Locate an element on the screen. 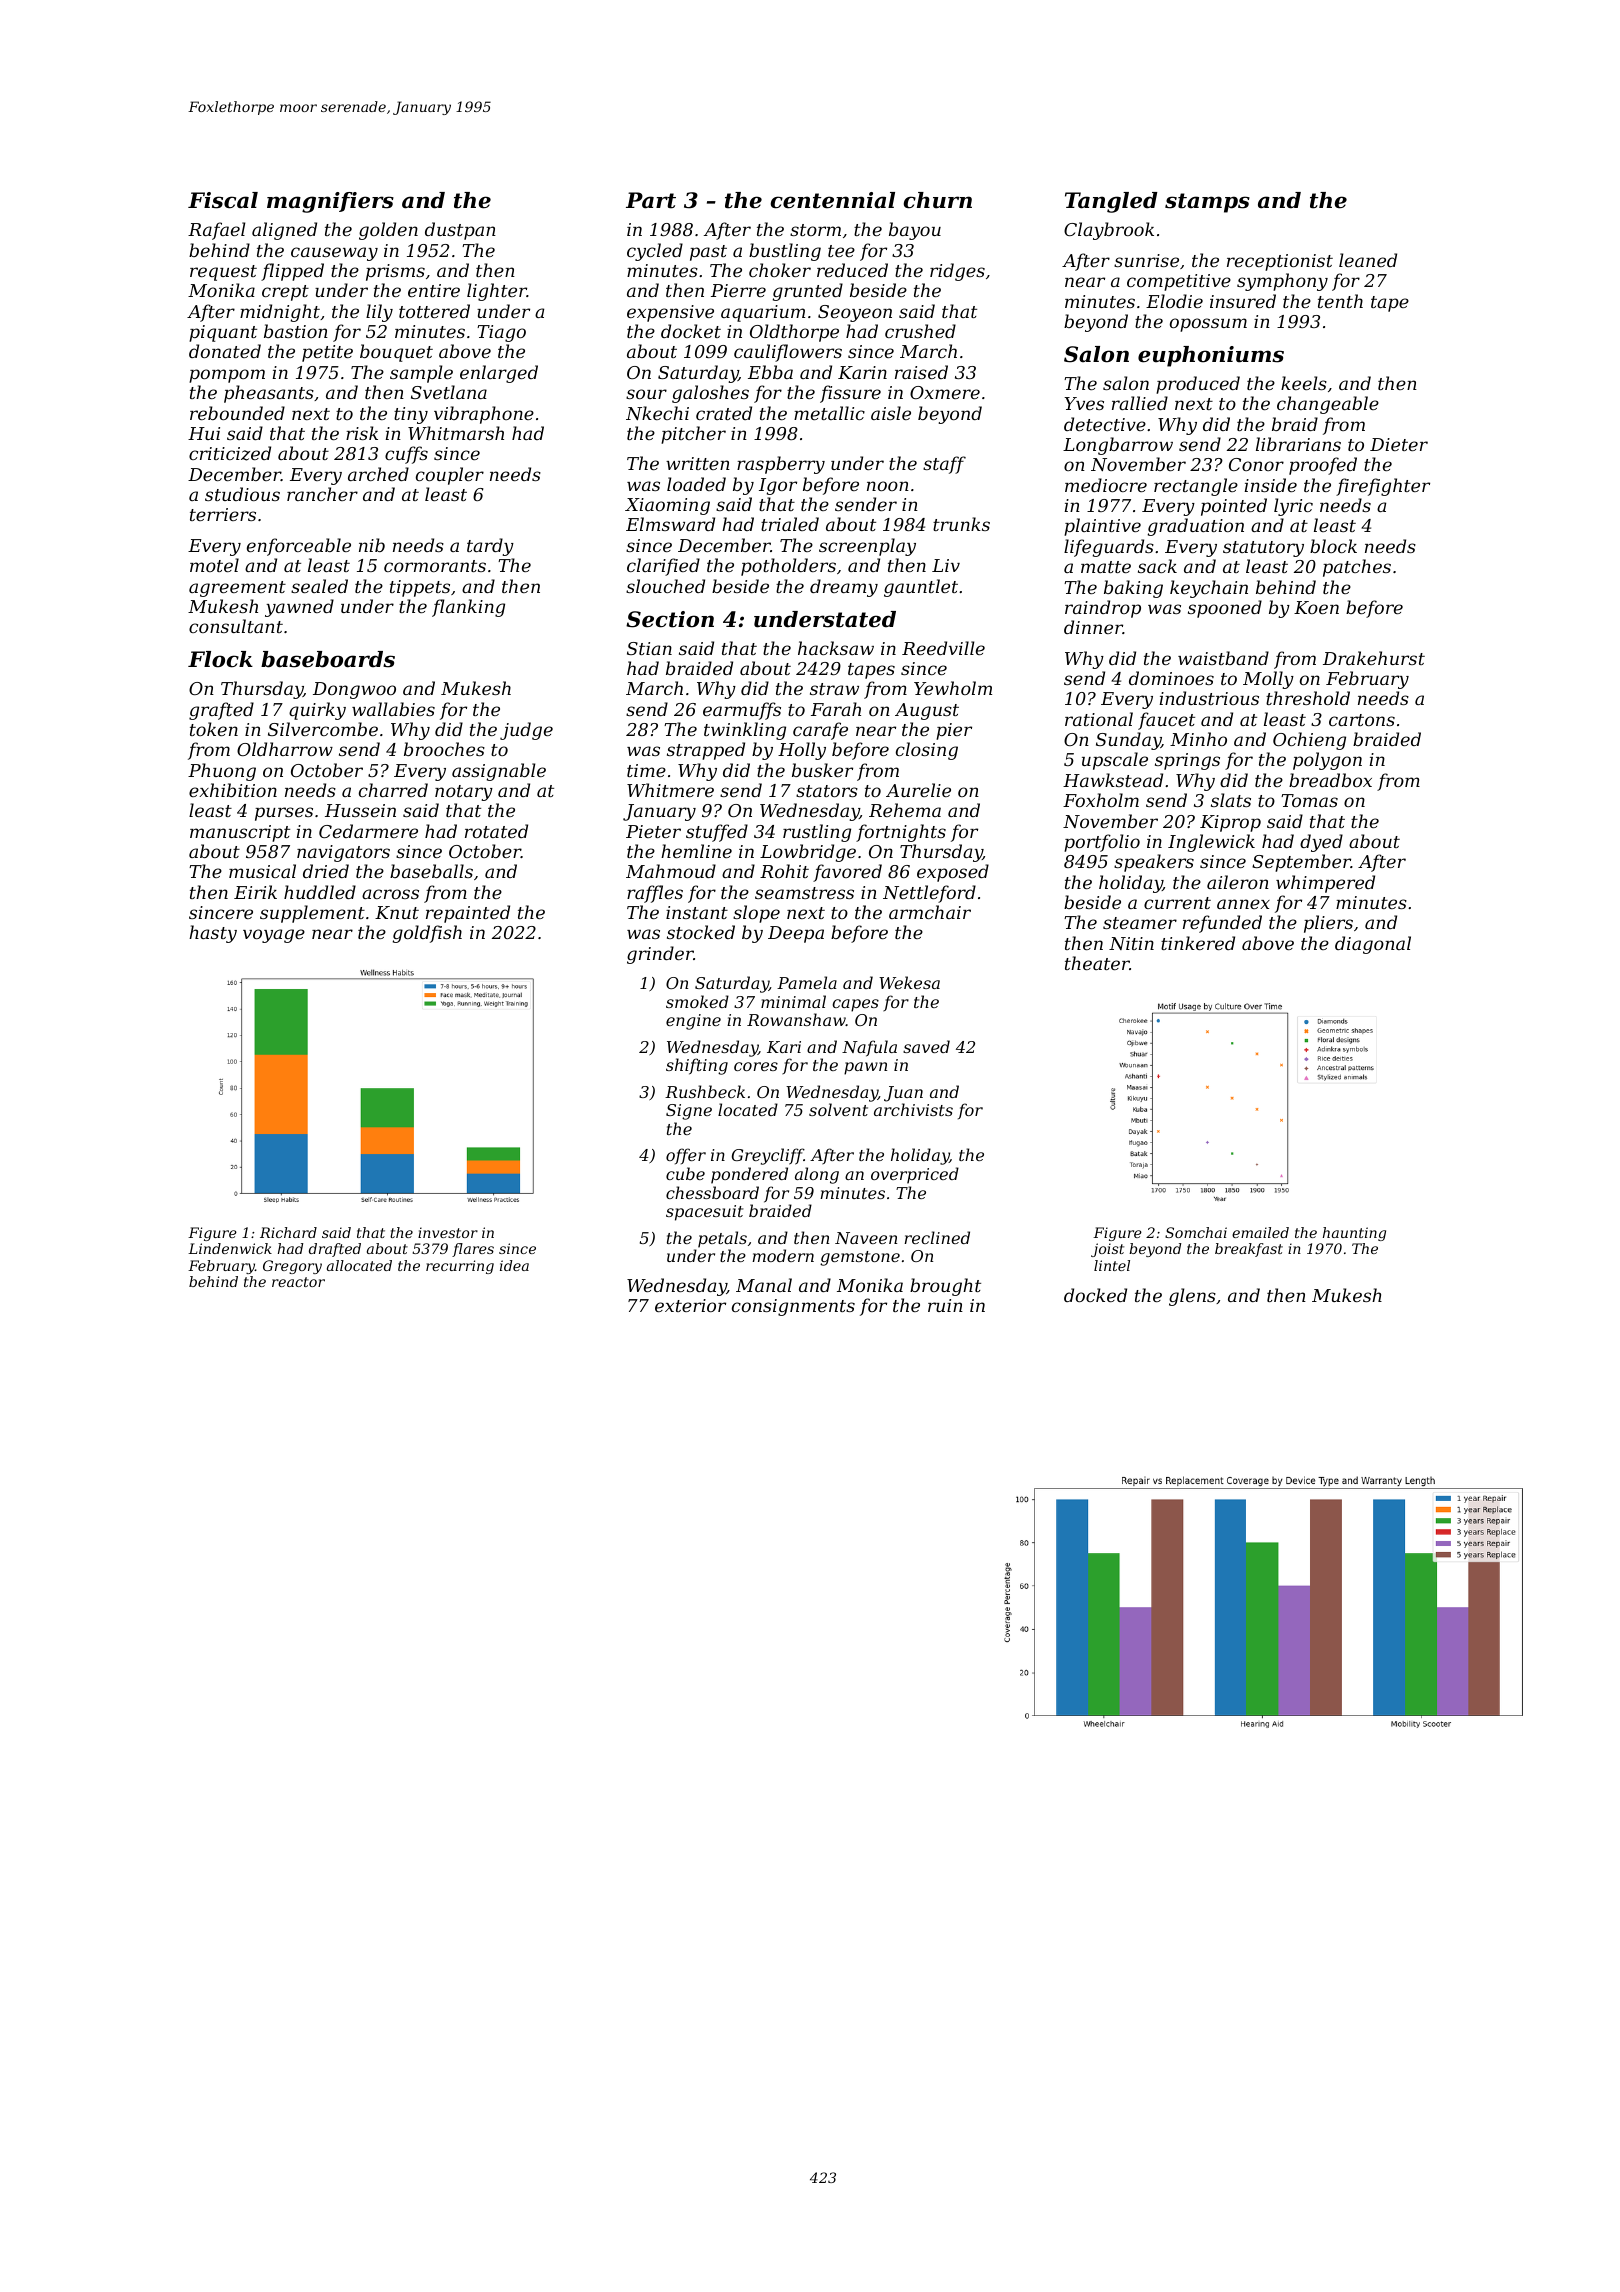 This screenshot has height=2292, width=1620. statutory is located at coordinates (1263, 549).
